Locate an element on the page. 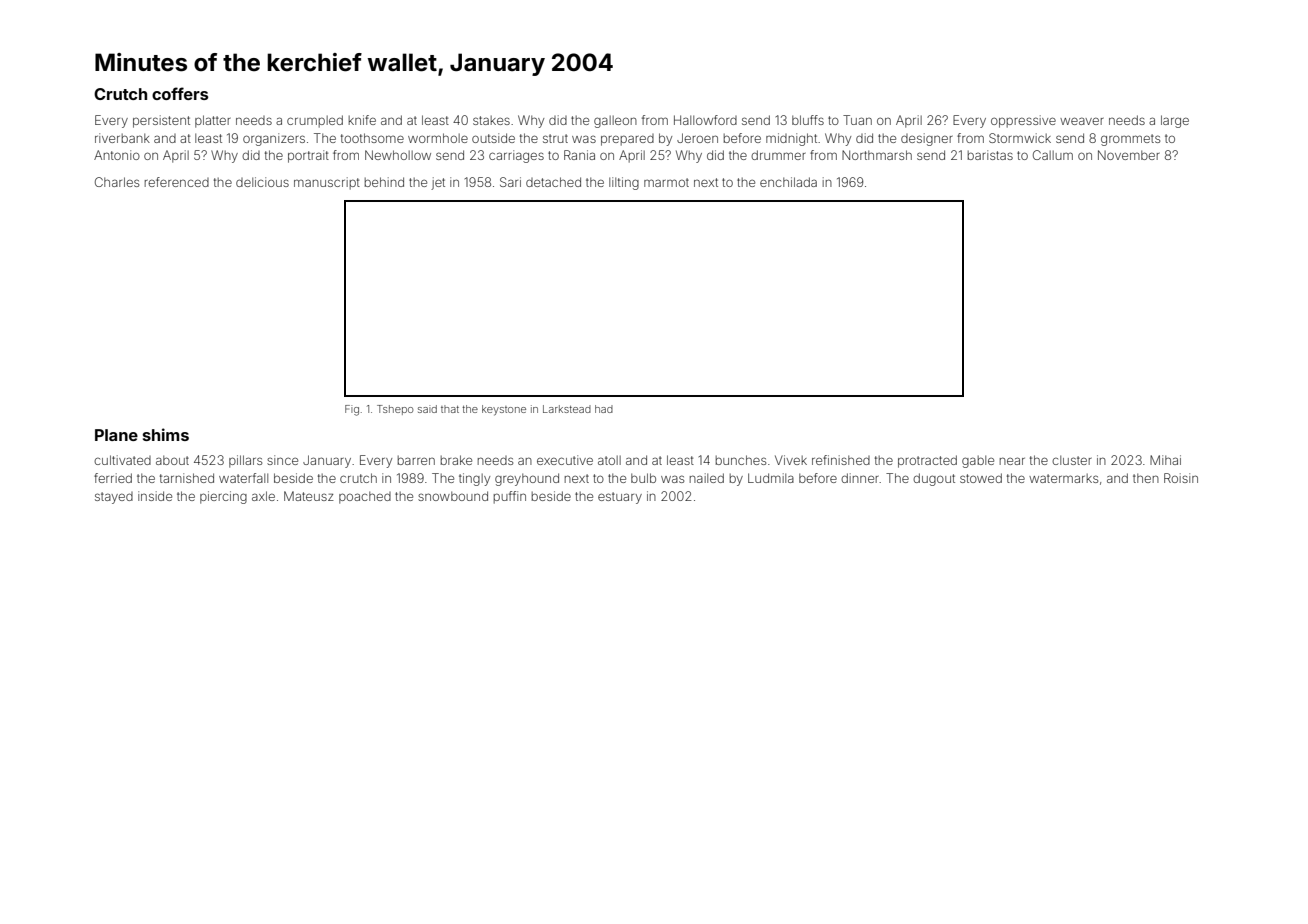 This document has height=924, width=1308. since is located at coordinates (282, 460).
